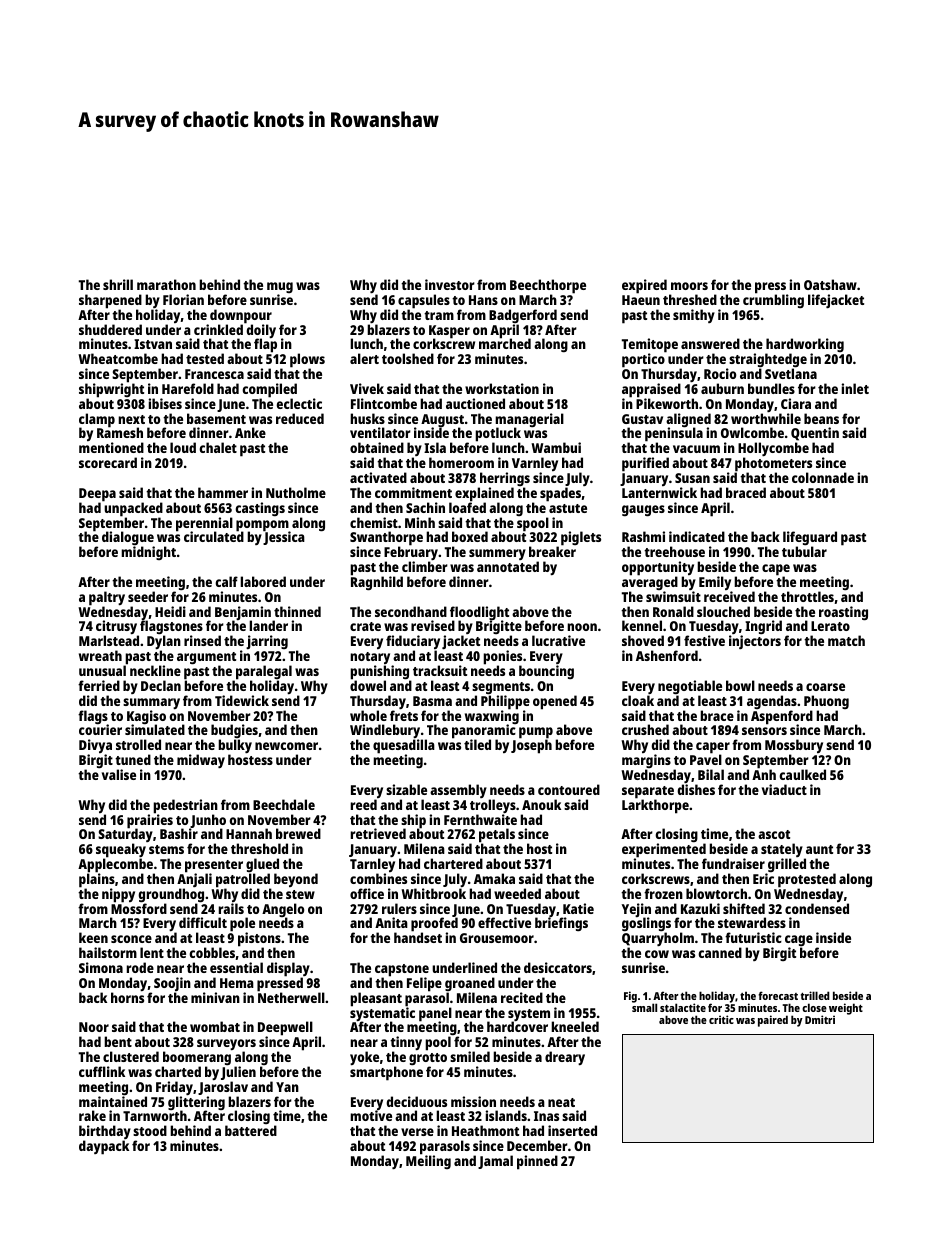 The height and width of the document is (1233, 952). What do you see at coordinates (223, 1088) in the document?
I see `Jaroslav` at bounding box center [223, 1088].
